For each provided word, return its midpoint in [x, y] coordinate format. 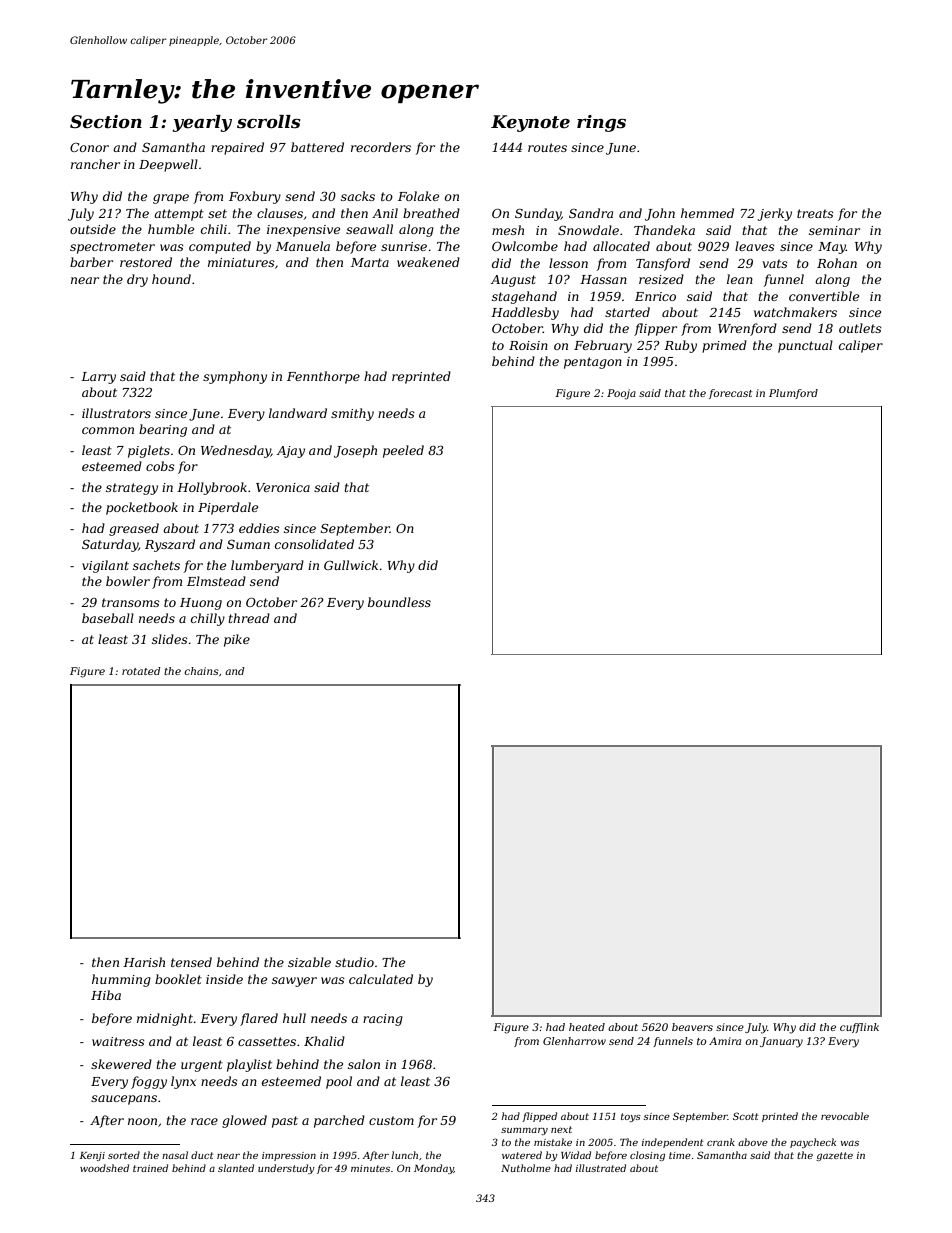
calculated [381, 979]
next [561, 1129]
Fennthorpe [323, 377]
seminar [834, 230]
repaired [237, 148]
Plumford [793, 394]
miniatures [241, 262]
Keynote [530, 123]
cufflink [859, 1028]
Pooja [621, 394]
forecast [730, 394]
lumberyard [267, 566]
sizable [309, 962]
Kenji [92, 1156]
